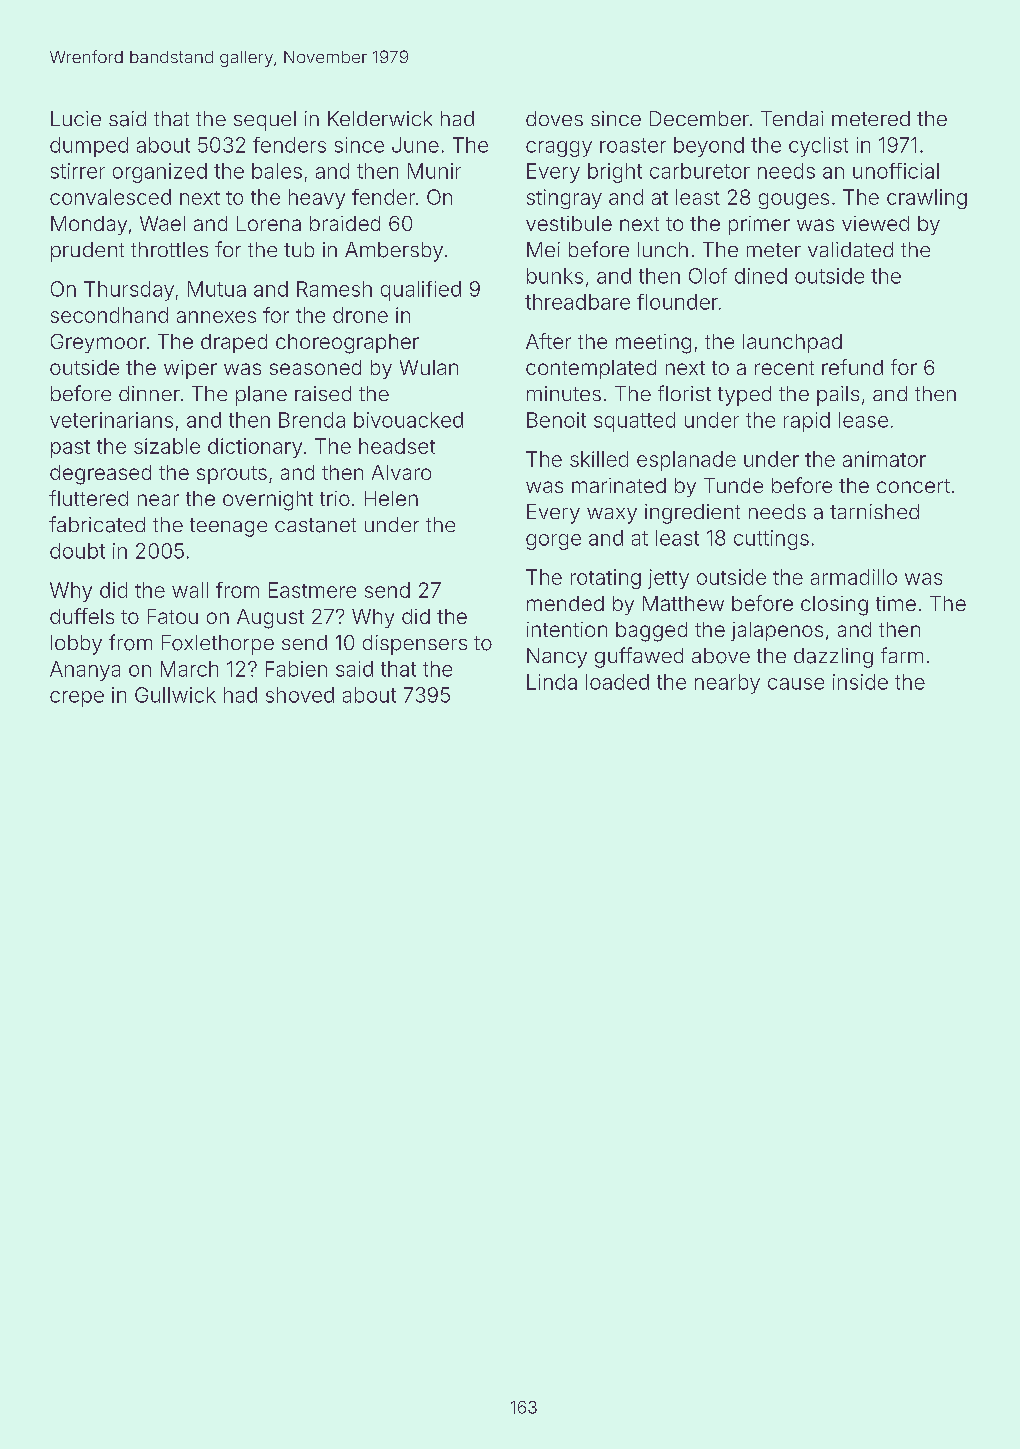 The width and height of the screenshot is (1020, 1449). I want to click on crepe, so click(77, 699).
